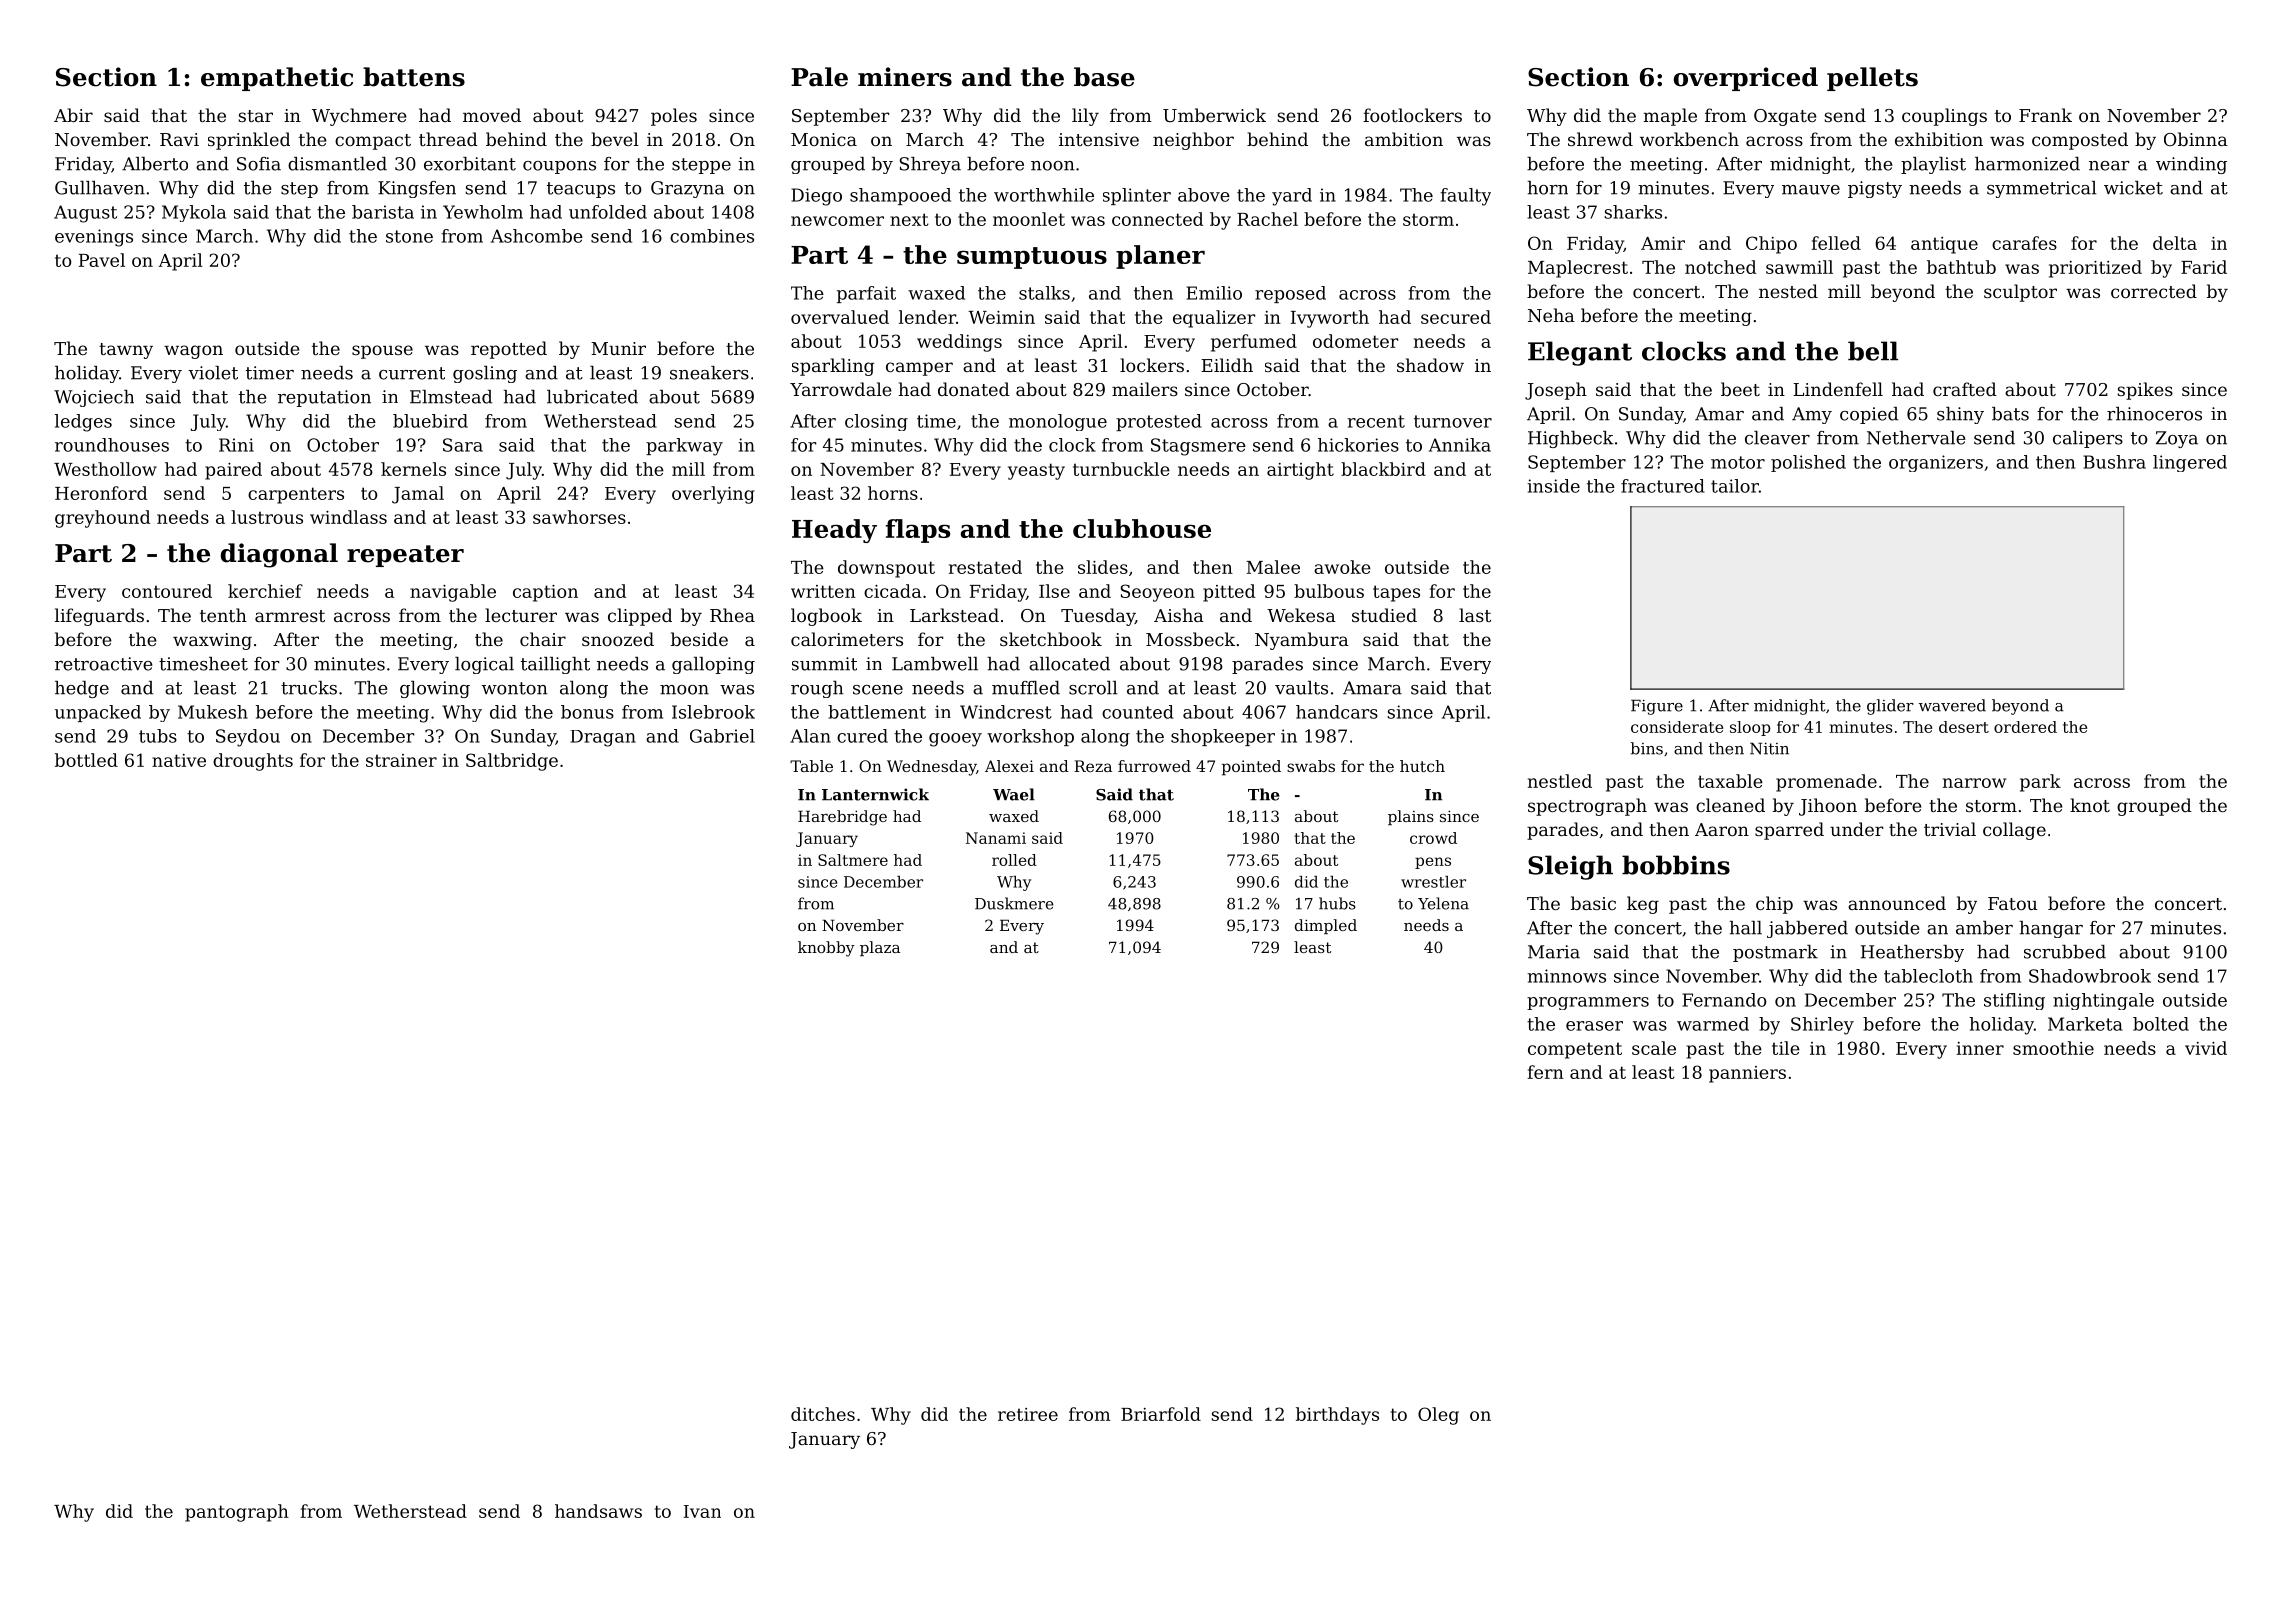 This page has width=2282, height=1614. Describe the element at coordinates (1337, 1416) in the page. I see `birthdays` at that location.
